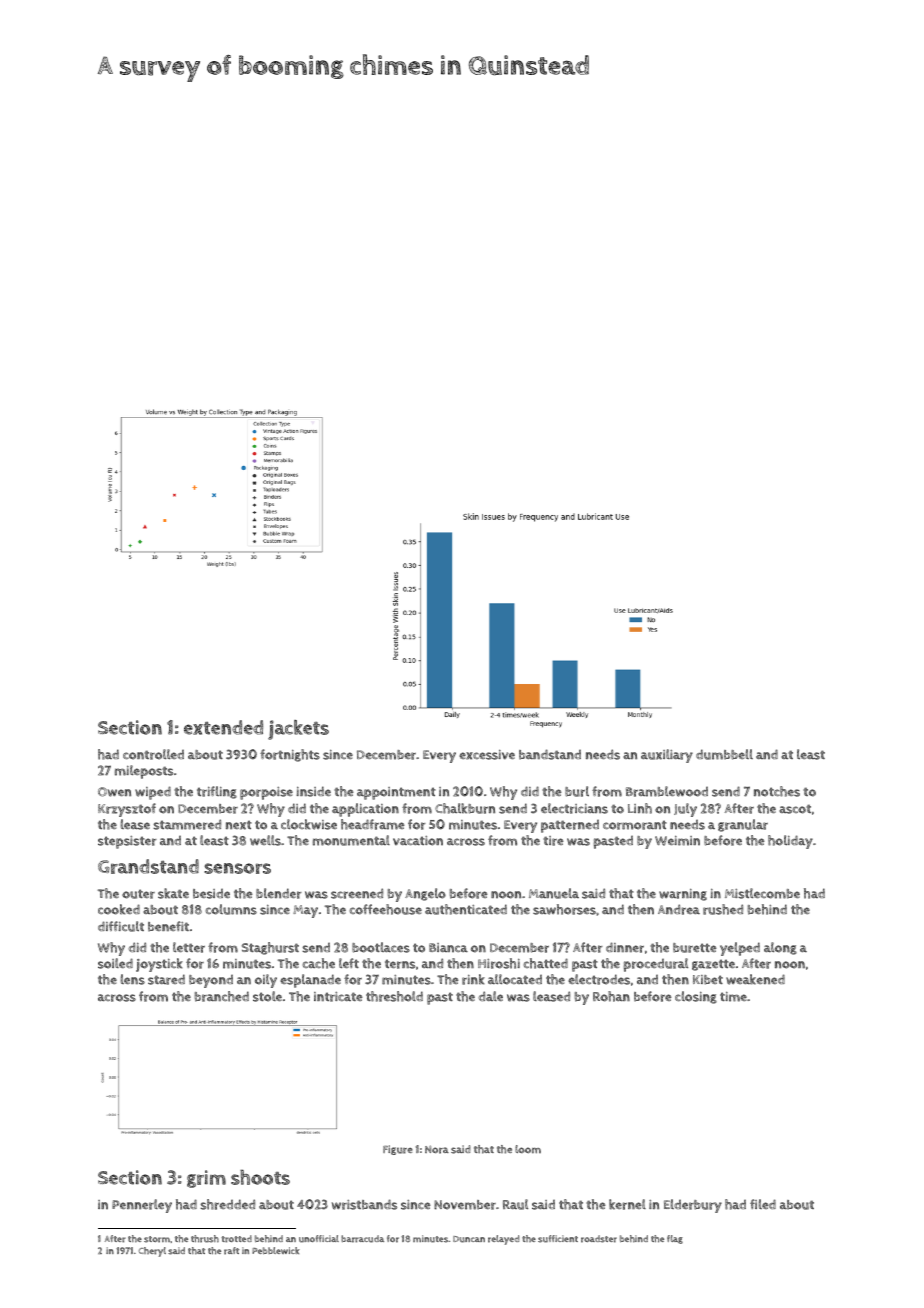  I want to click on burl, so click(577, 791).
